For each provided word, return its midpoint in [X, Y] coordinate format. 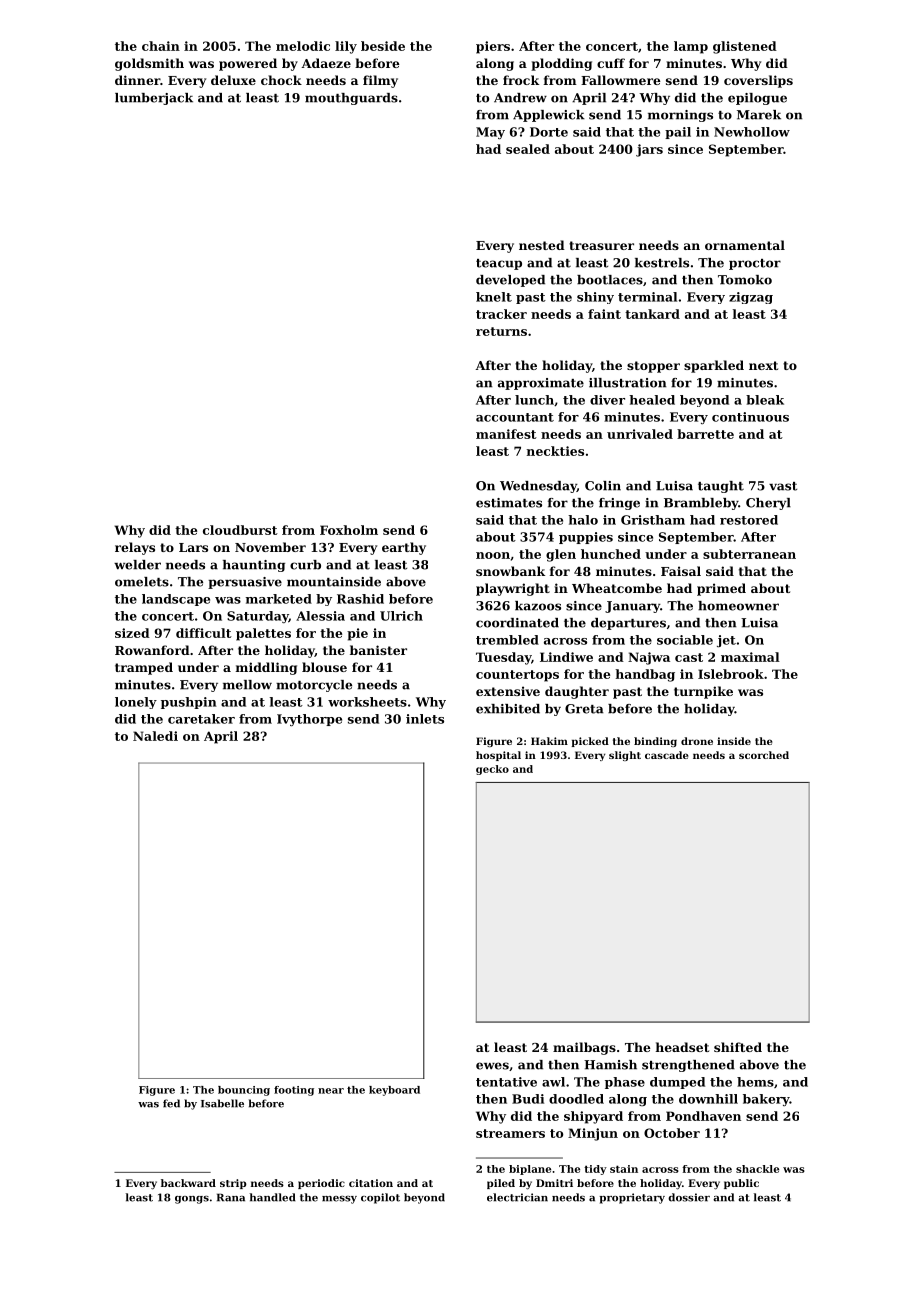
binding [655, 742]
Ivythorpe [309, 720]
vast [783, 486]
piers [493, 47]
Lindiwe [566, 657]
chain [161, 46]
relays [135, 548]
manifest [506, 434]
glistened [745, 47]
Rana [231, 1197]
